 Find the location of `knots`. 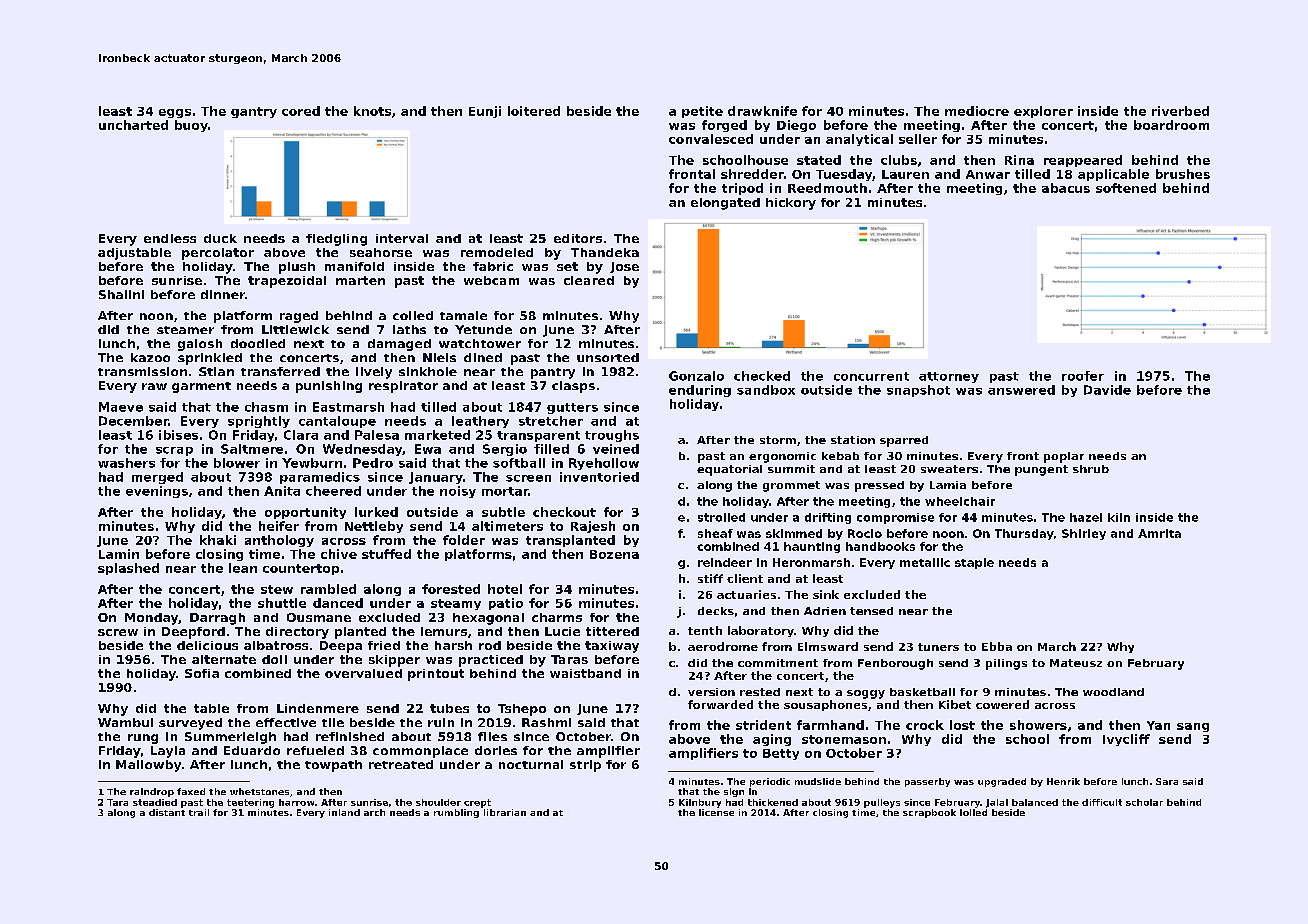

knots is located at coordinates (372, 111).
